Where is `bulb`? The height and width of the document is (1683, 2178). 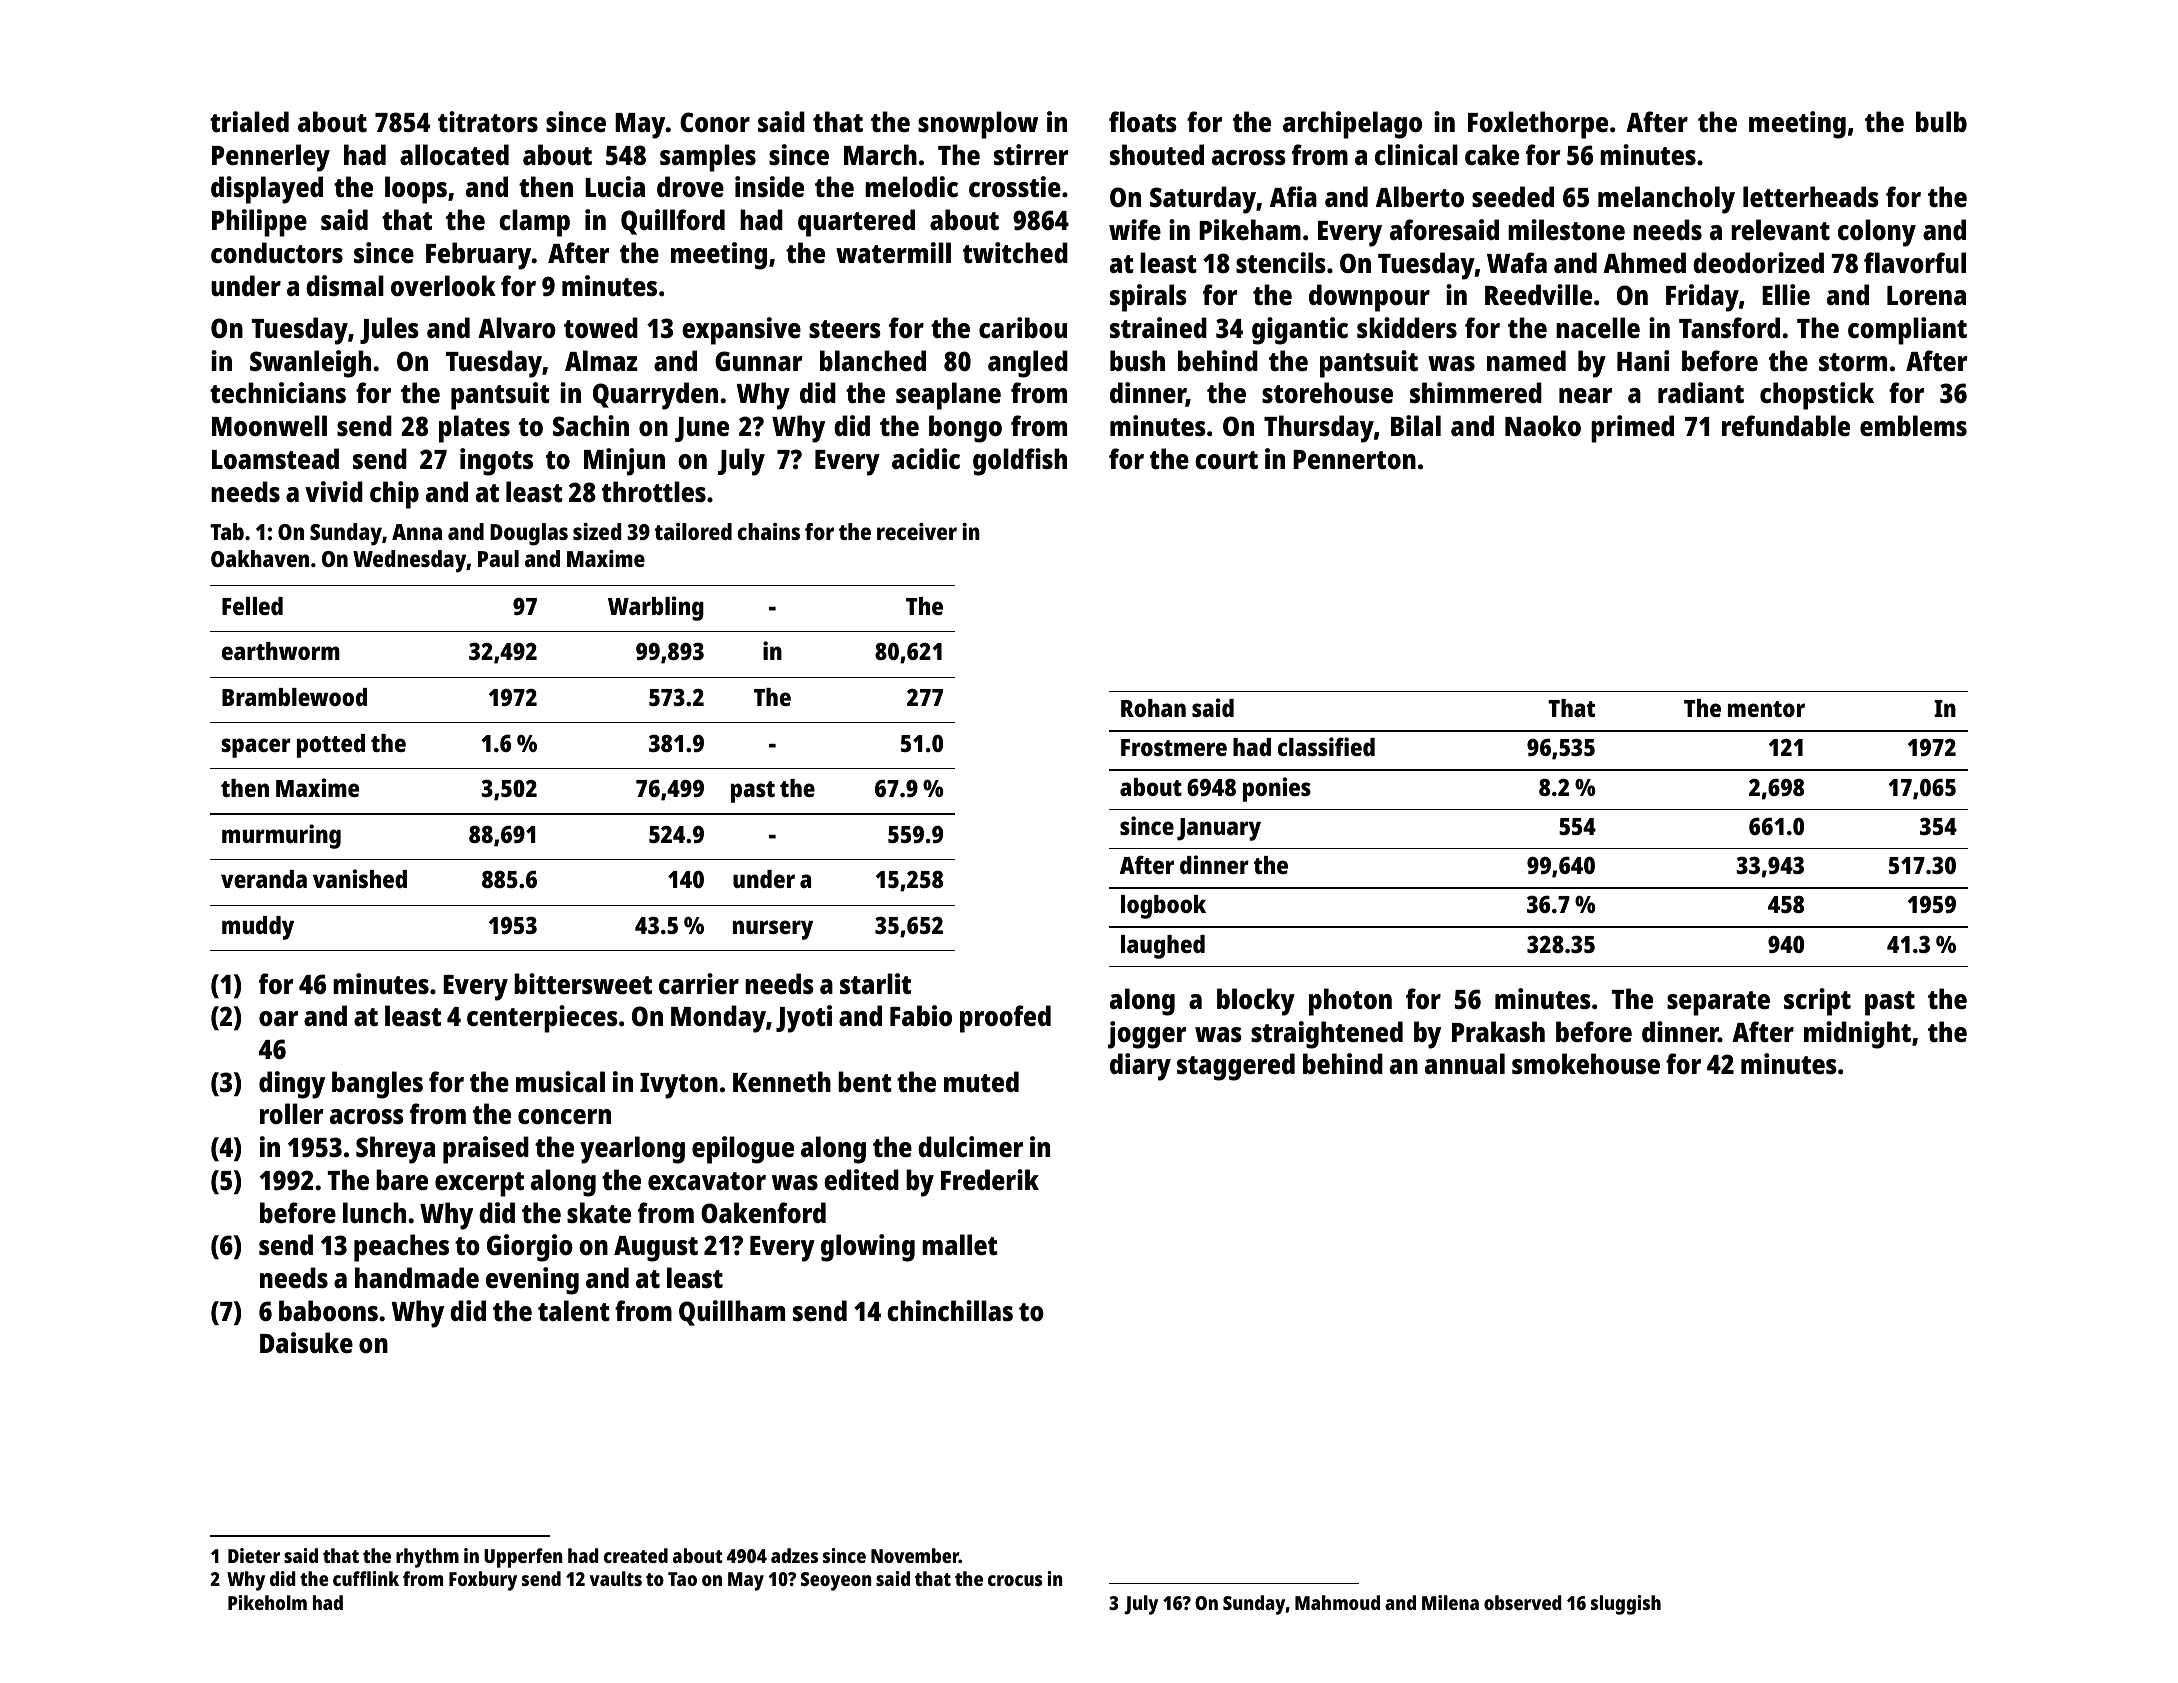 bulb is located at coordinates (1941, 121).
